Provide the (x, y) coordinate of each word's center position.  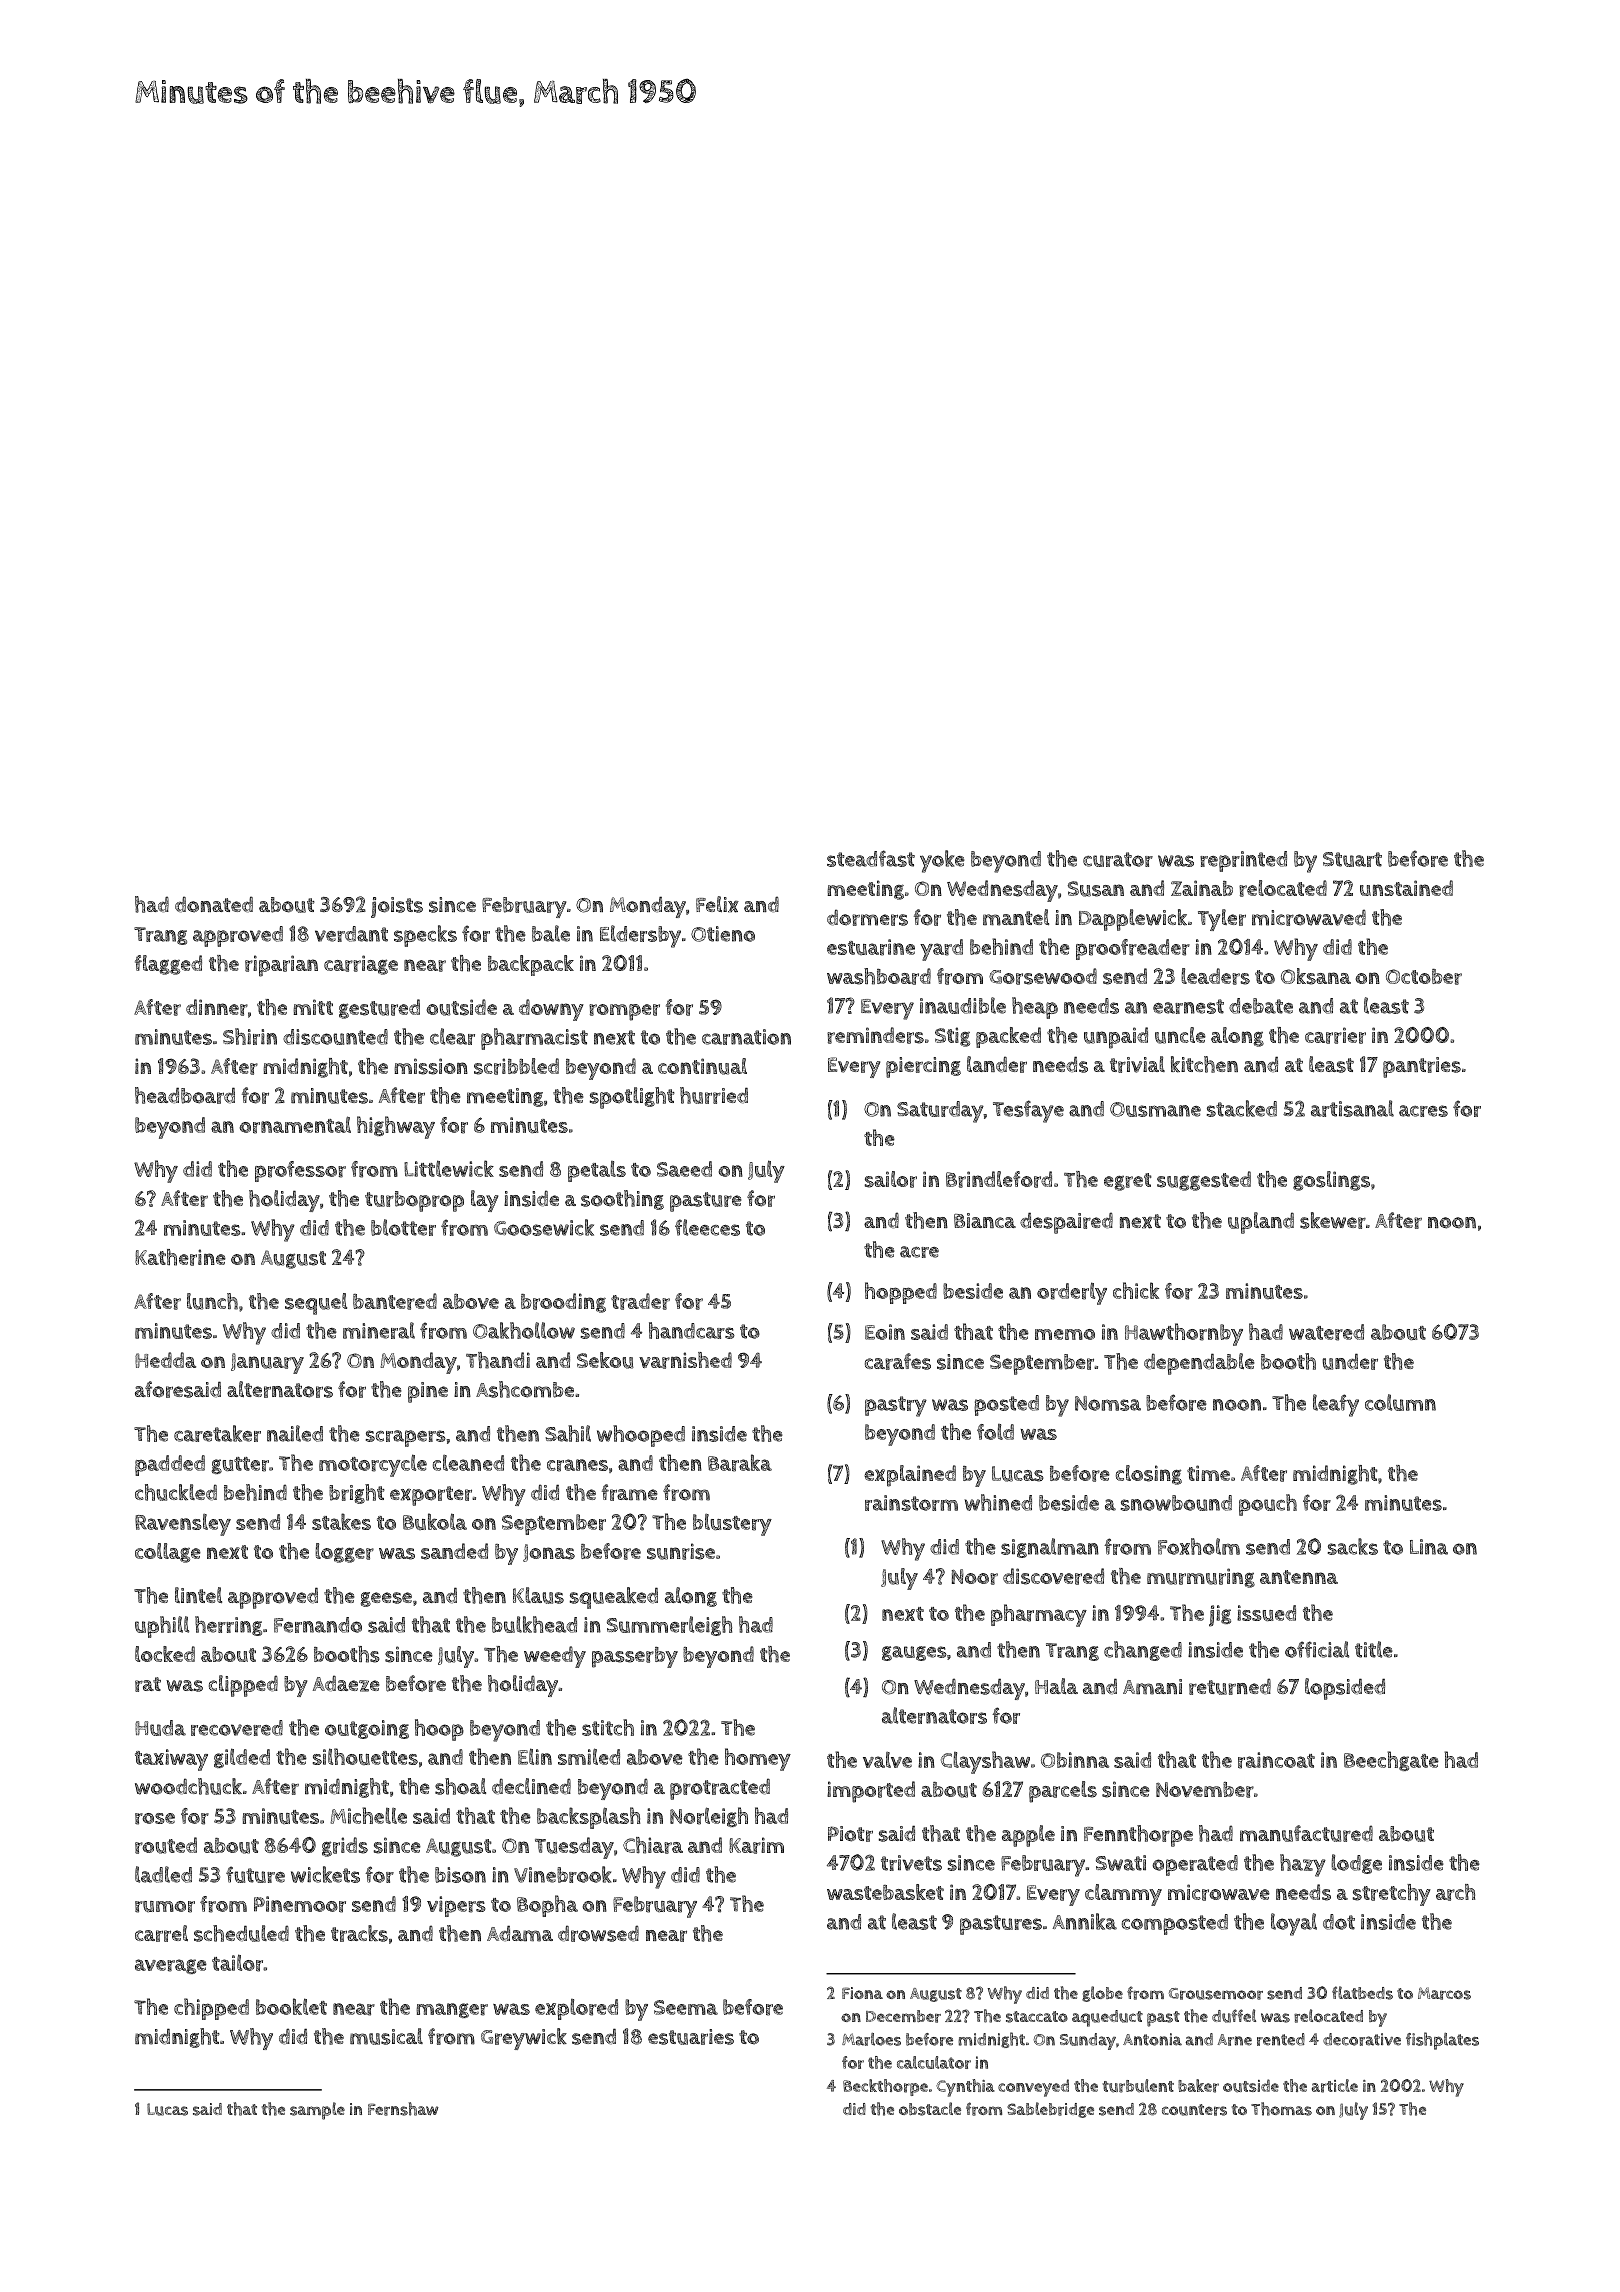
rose (155, 1819)
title (1374, 1649)
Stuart (1352, 859)
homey (758, 1759)
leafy (1336, 1405)
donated (214, 904)
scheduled (241, 1933)
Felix (717, 904)
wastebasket (885, 1892)
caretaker (217, 1433)
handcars (692, 1330)
